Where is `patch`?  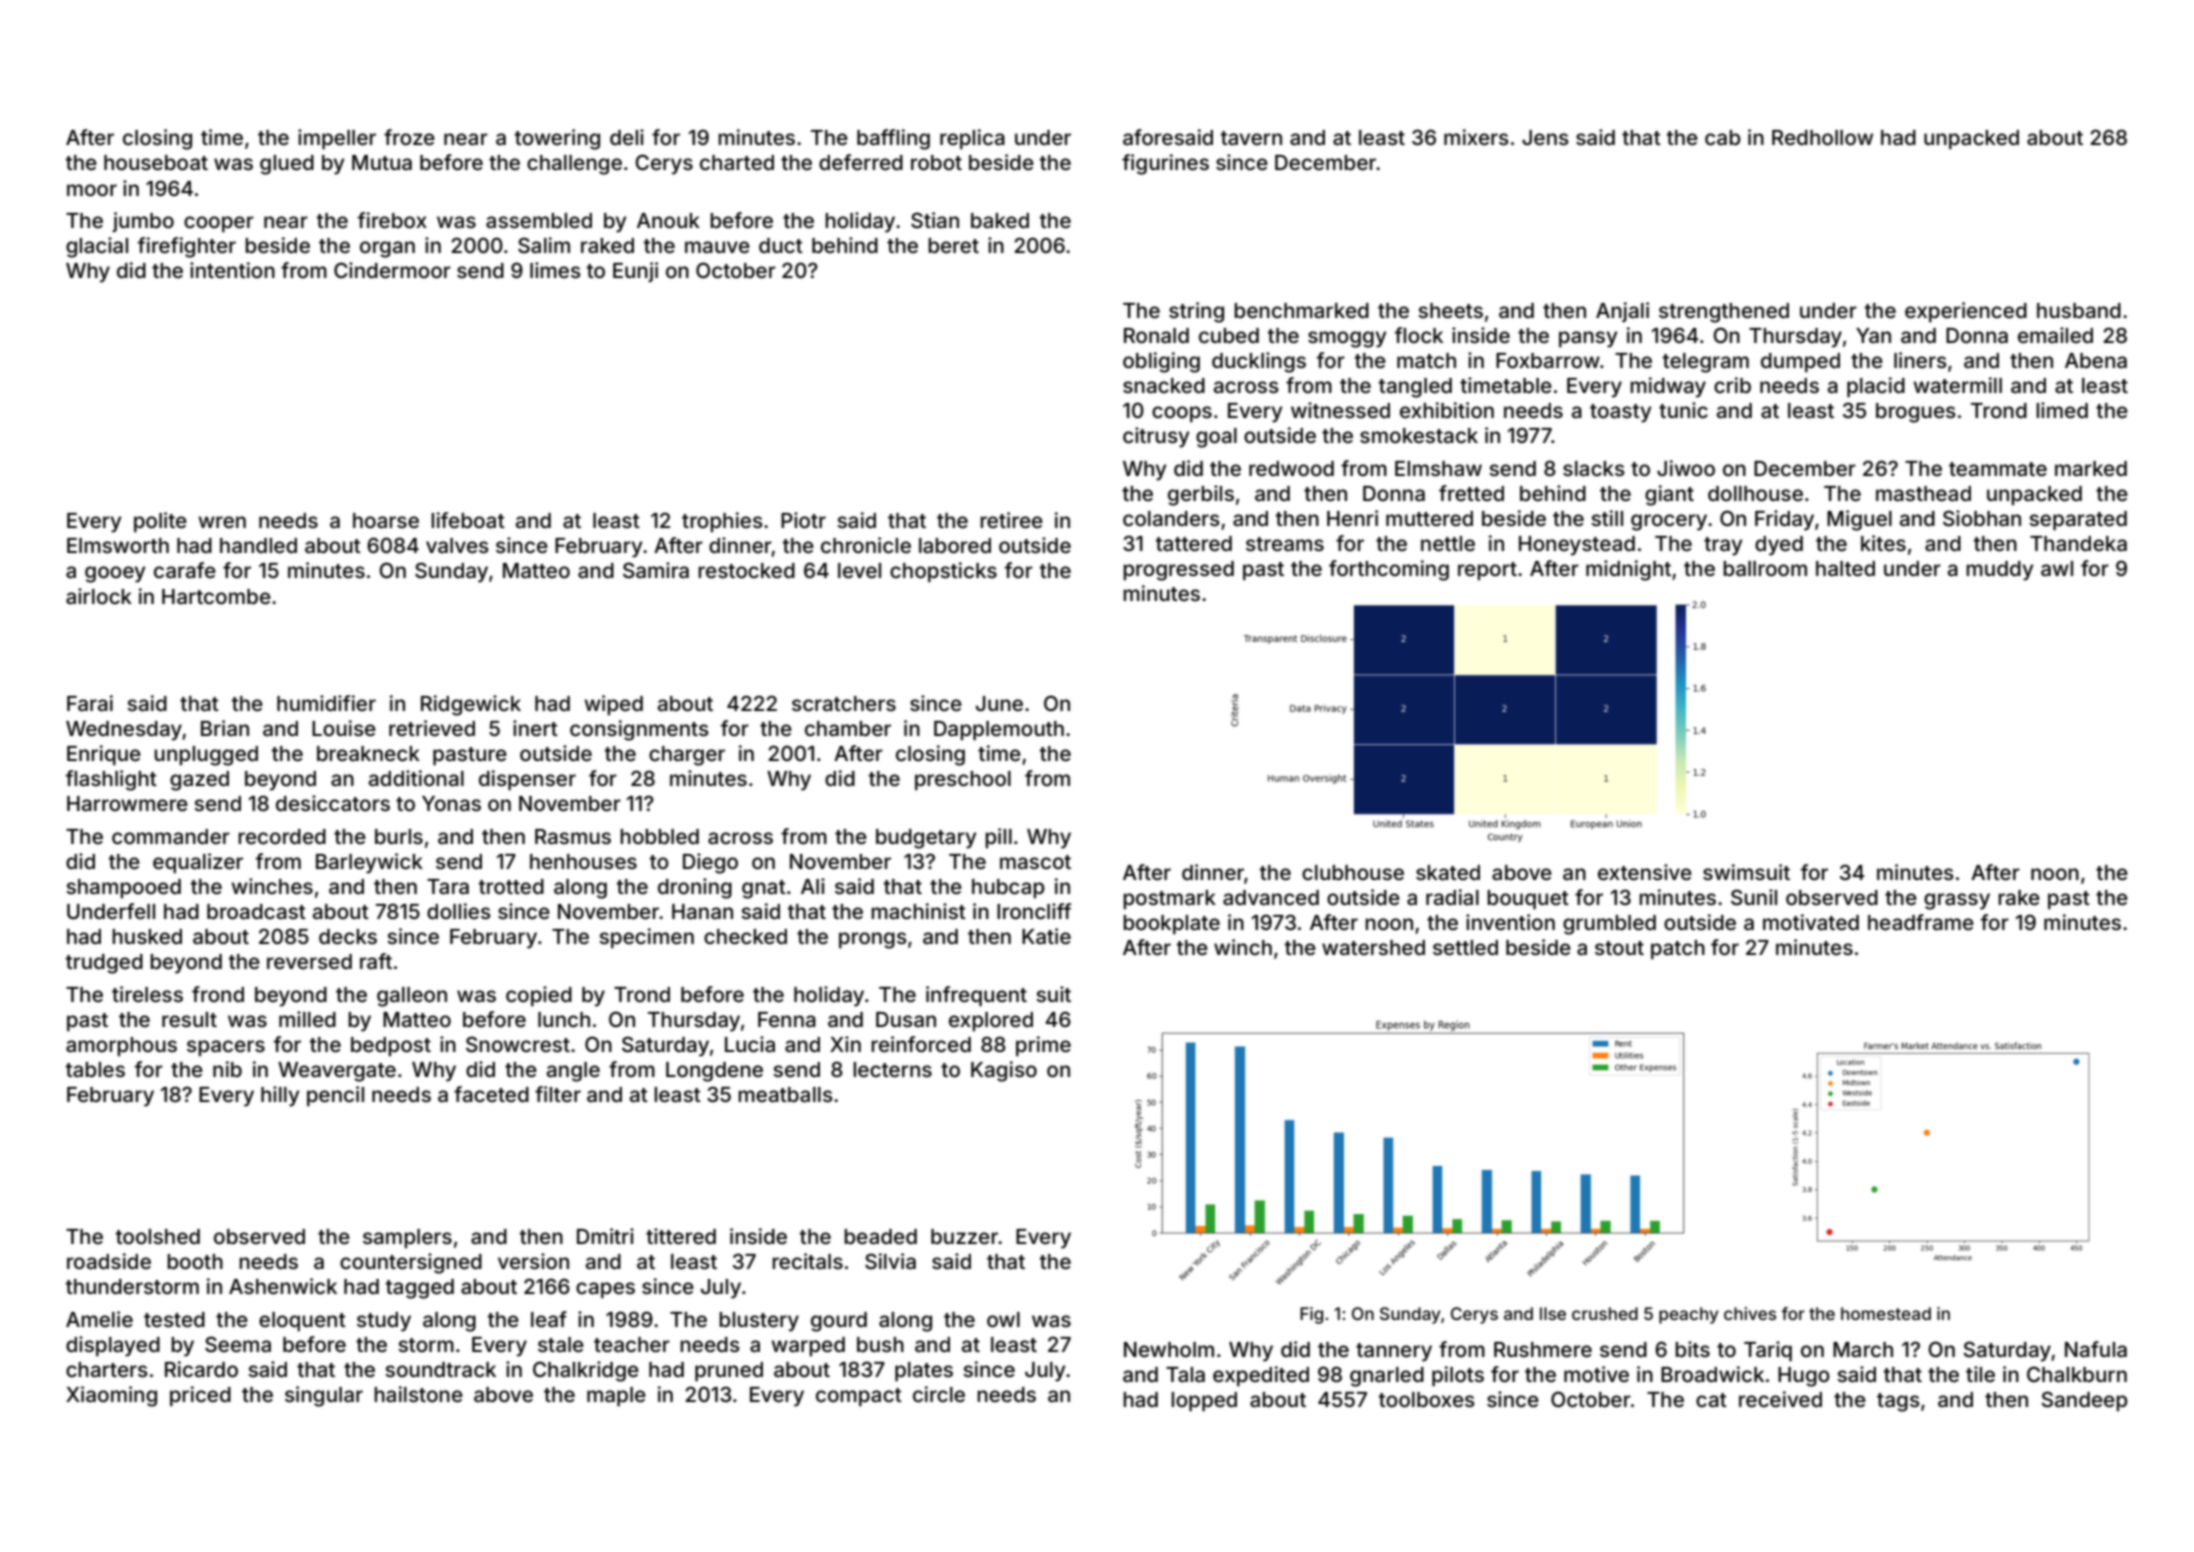
patch is located at coordinates (1678, 950).
